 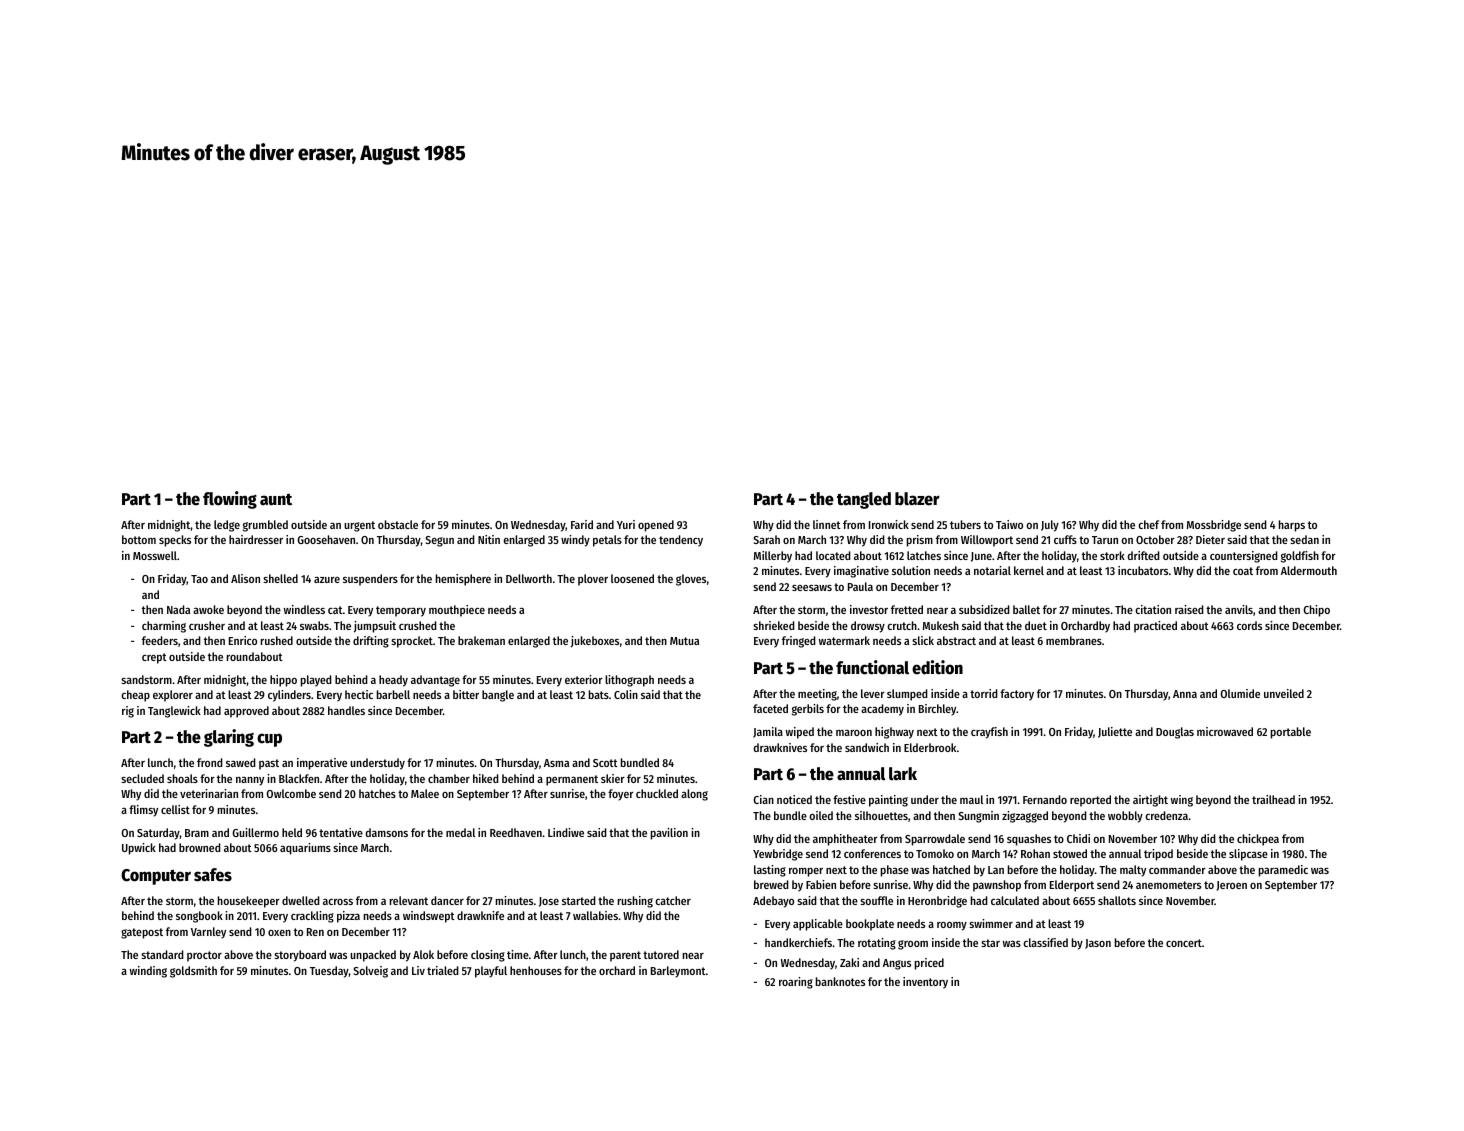 I want to click on goldsmith, so click(x=193, y=972).
